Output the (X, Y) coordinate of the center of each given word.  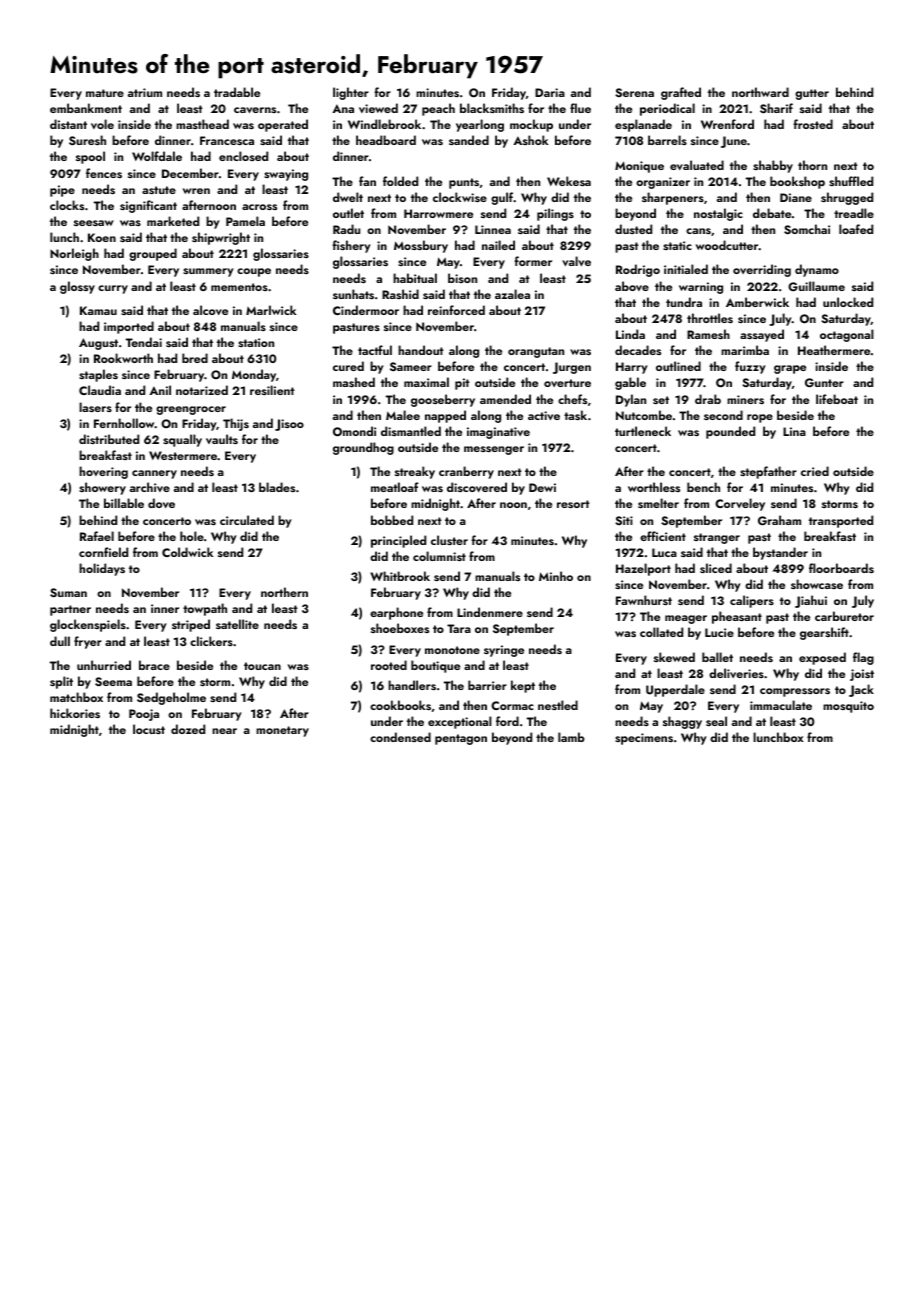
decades (638, 350)
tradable (237, 92)
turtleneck (643, 431)
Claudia (100, 390)
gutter (812, 94)
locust (149, 729)
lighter (351, 93)
